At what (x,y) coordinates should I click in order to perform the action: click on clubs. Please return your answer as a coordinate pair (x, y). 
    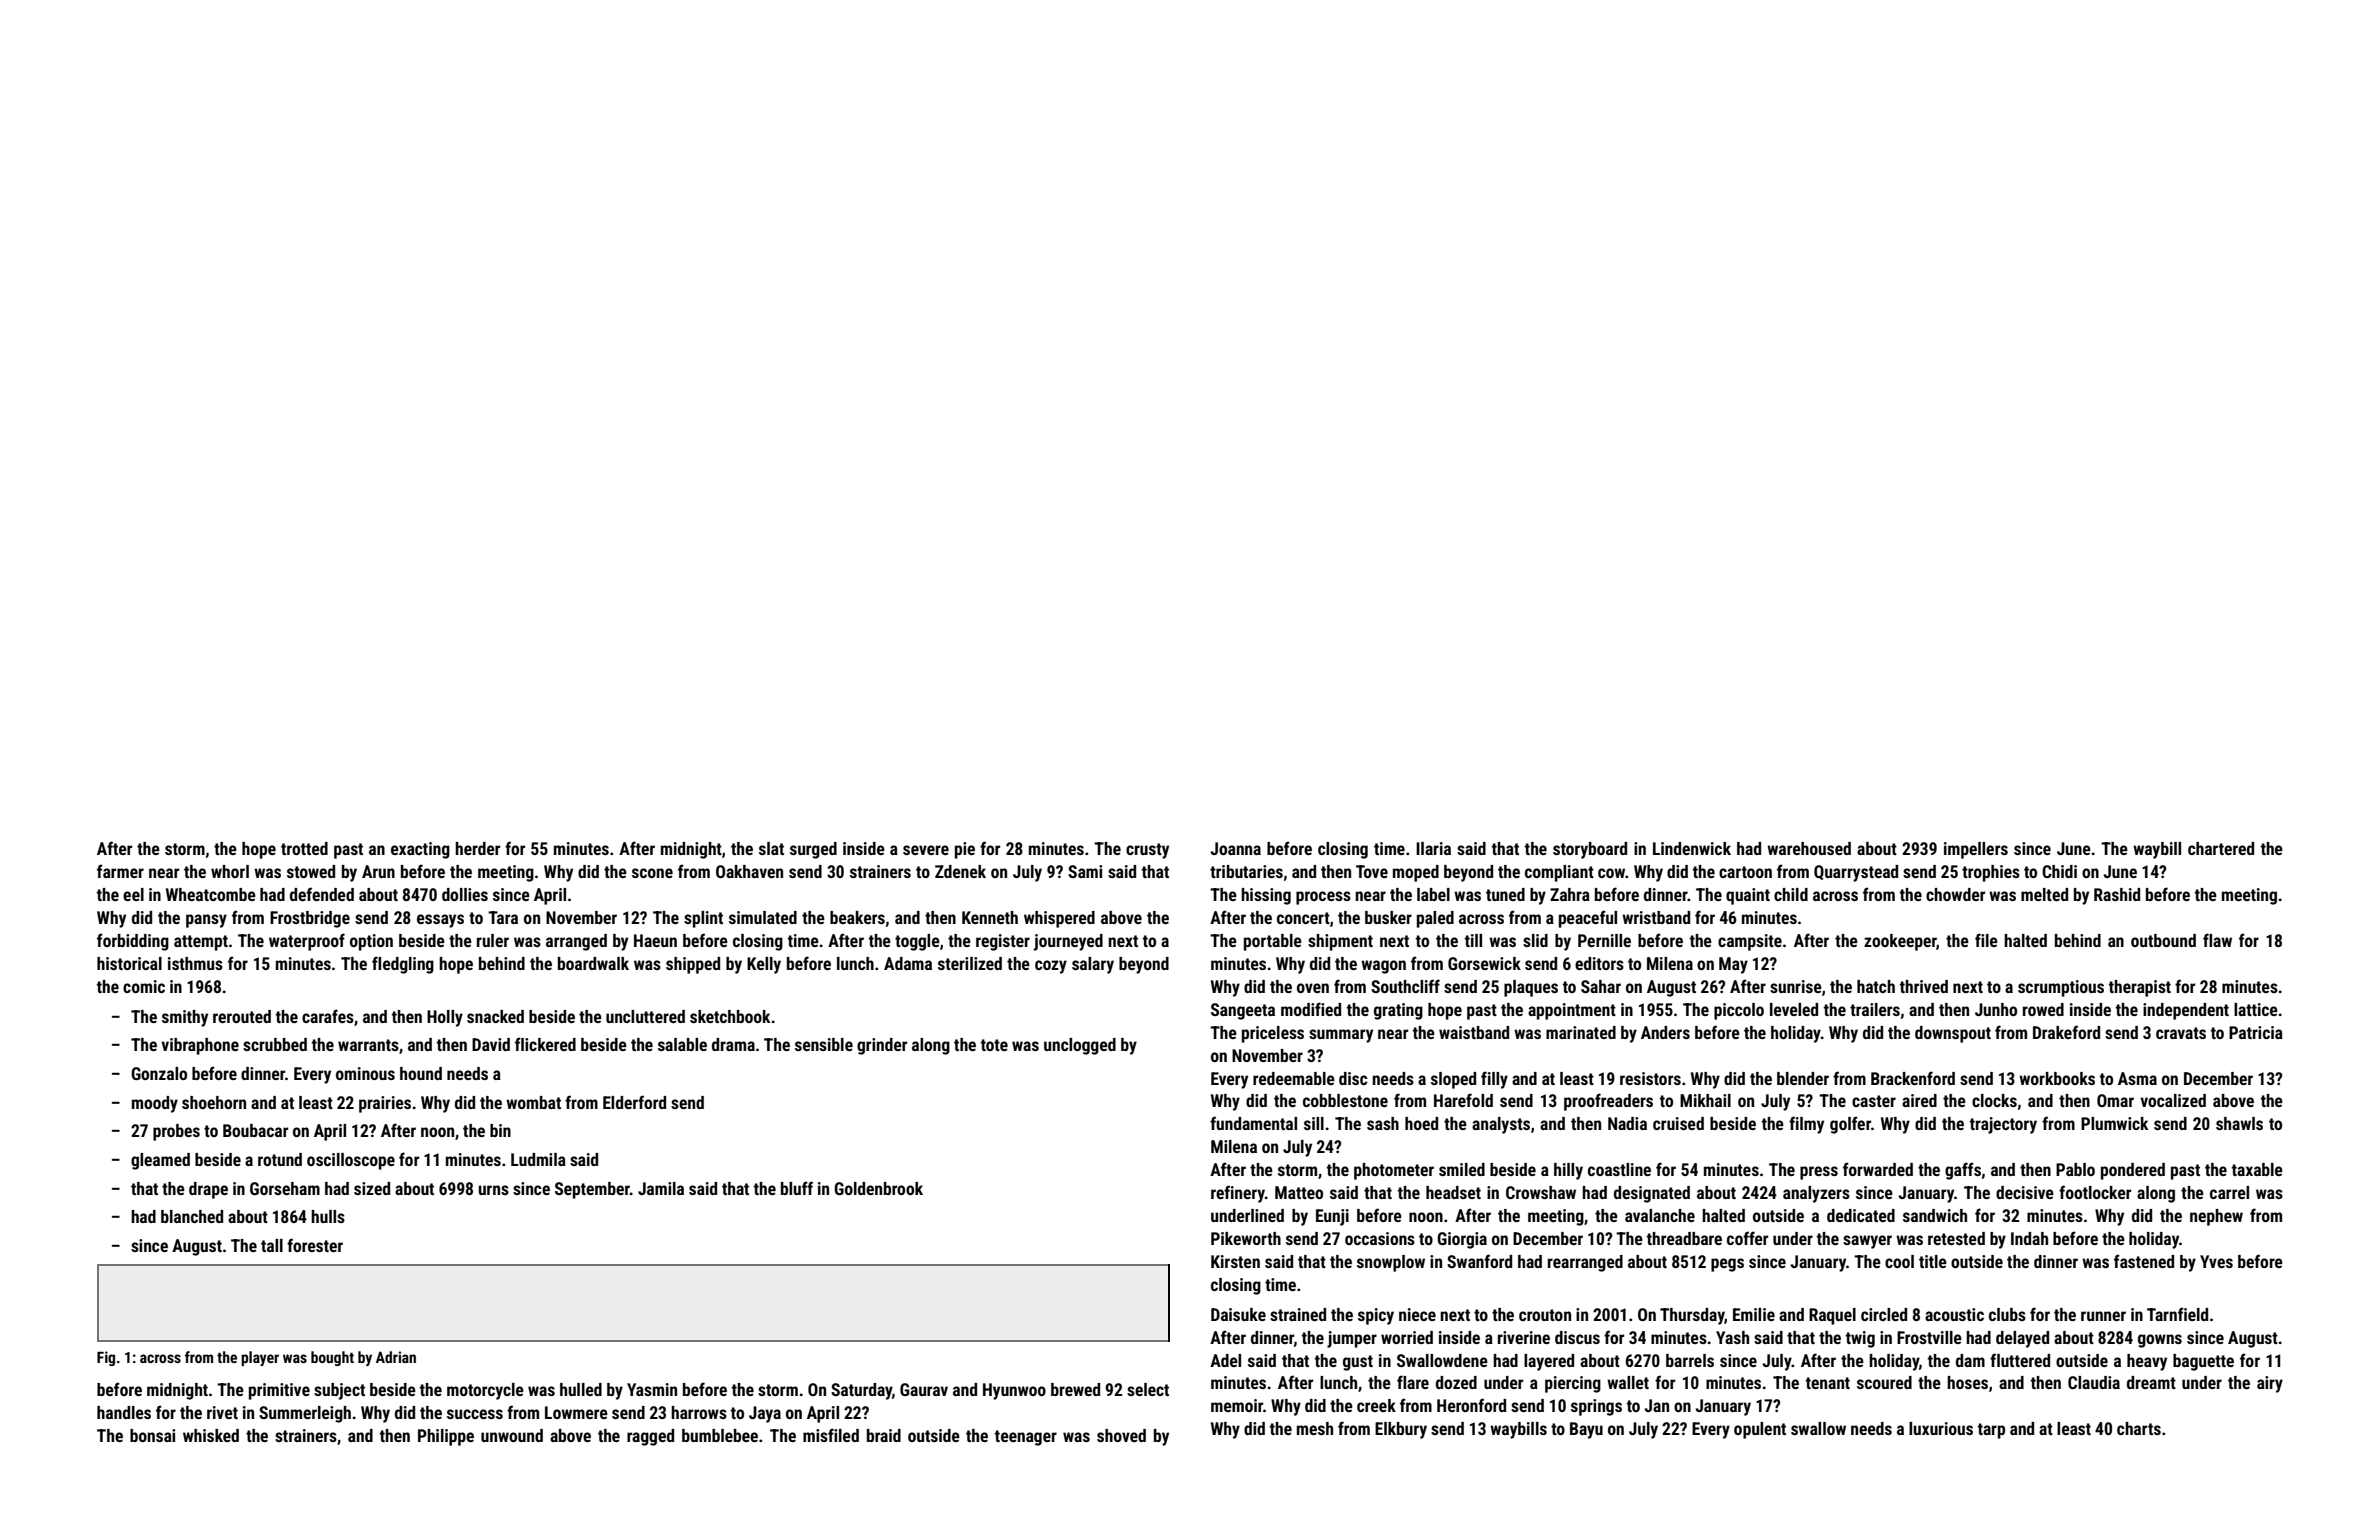
    Looking at the image, I should click on (2007, 1314).
